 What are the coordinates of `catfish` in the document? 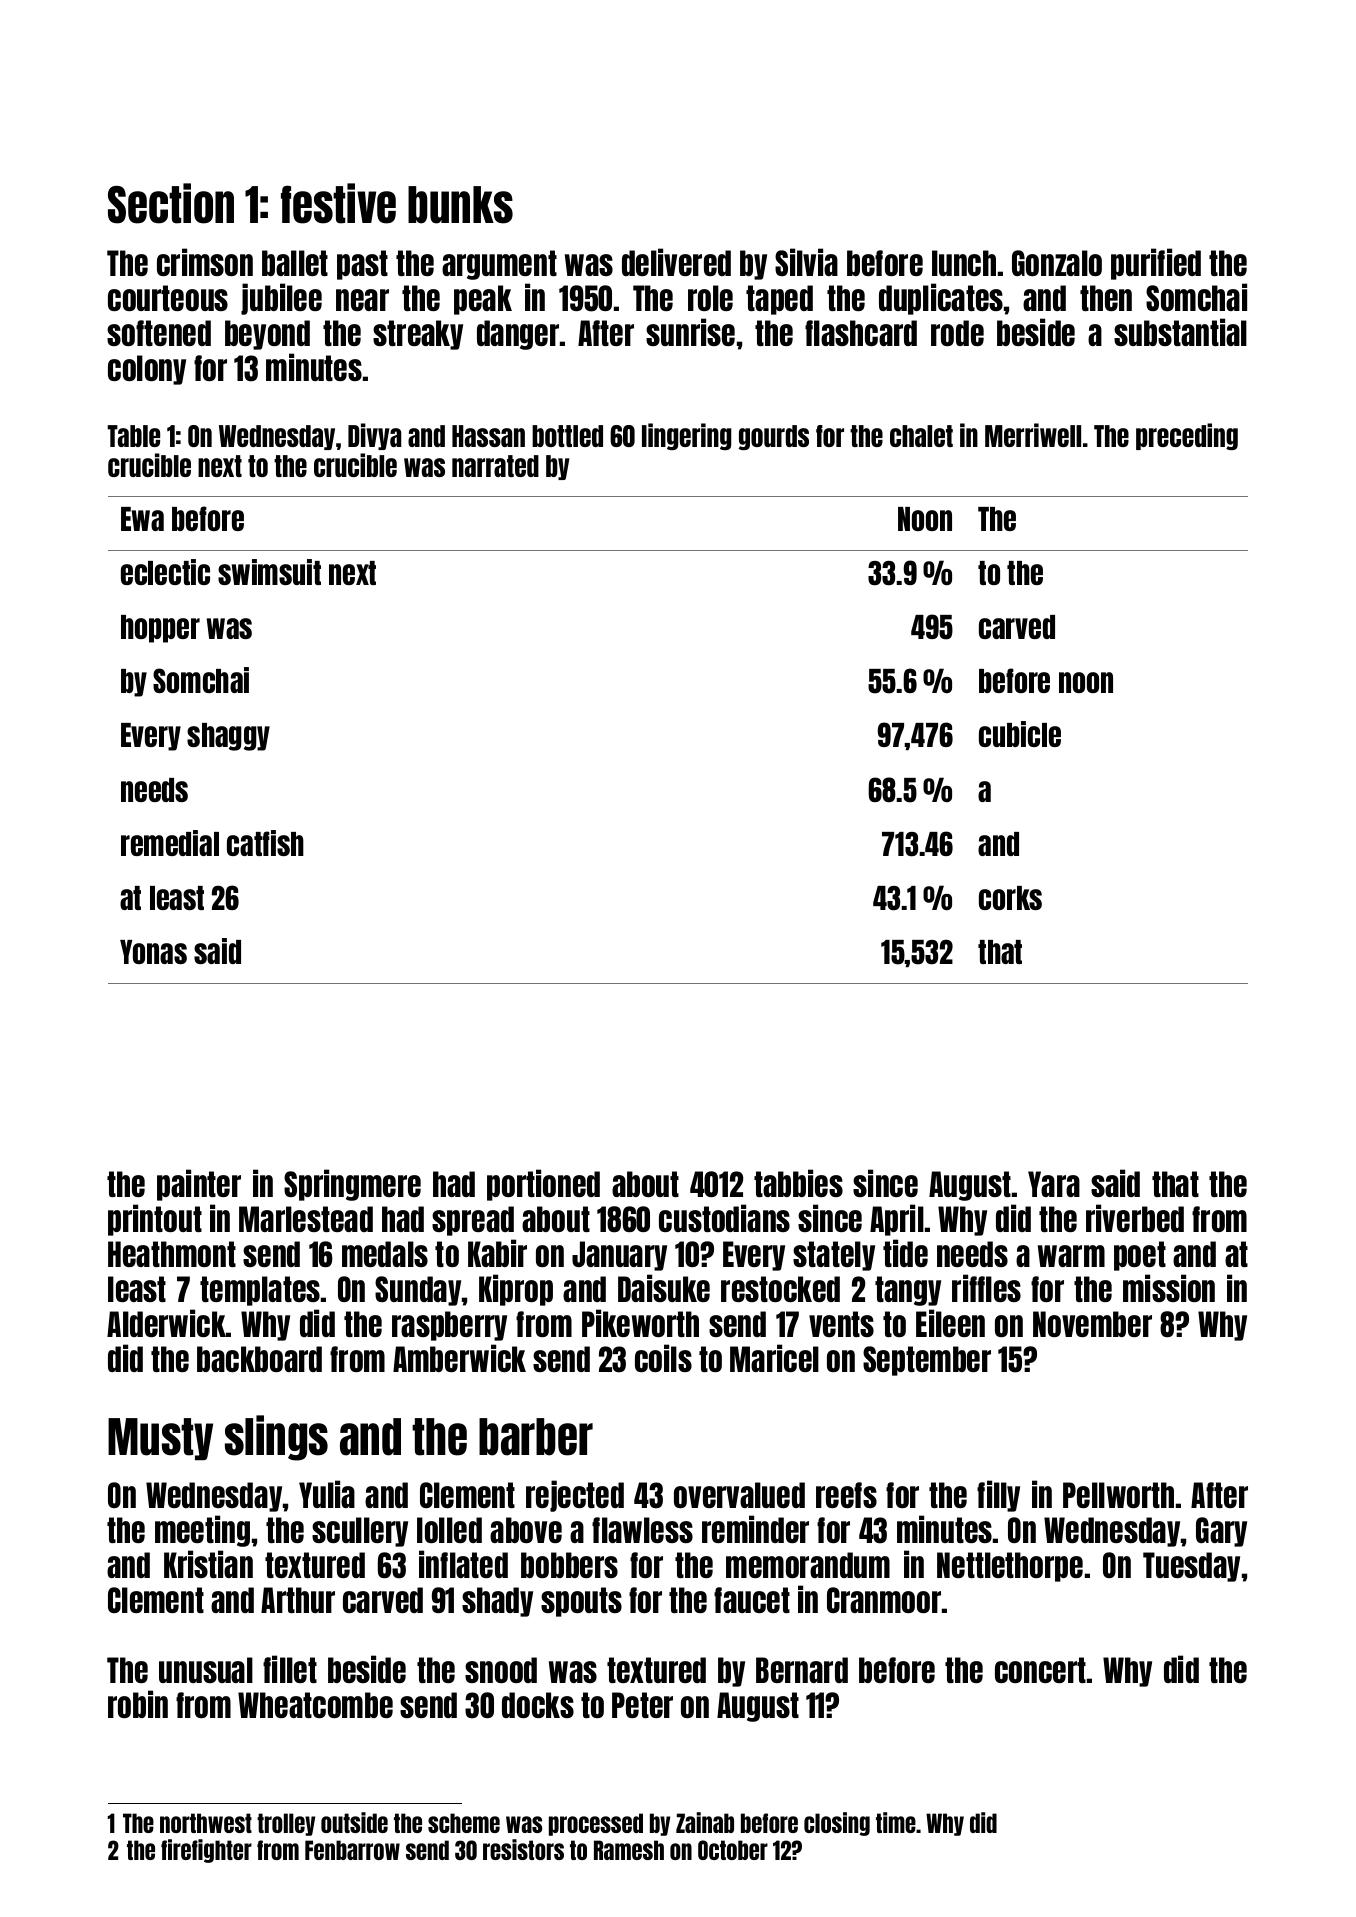 It's located at (265, 843).
